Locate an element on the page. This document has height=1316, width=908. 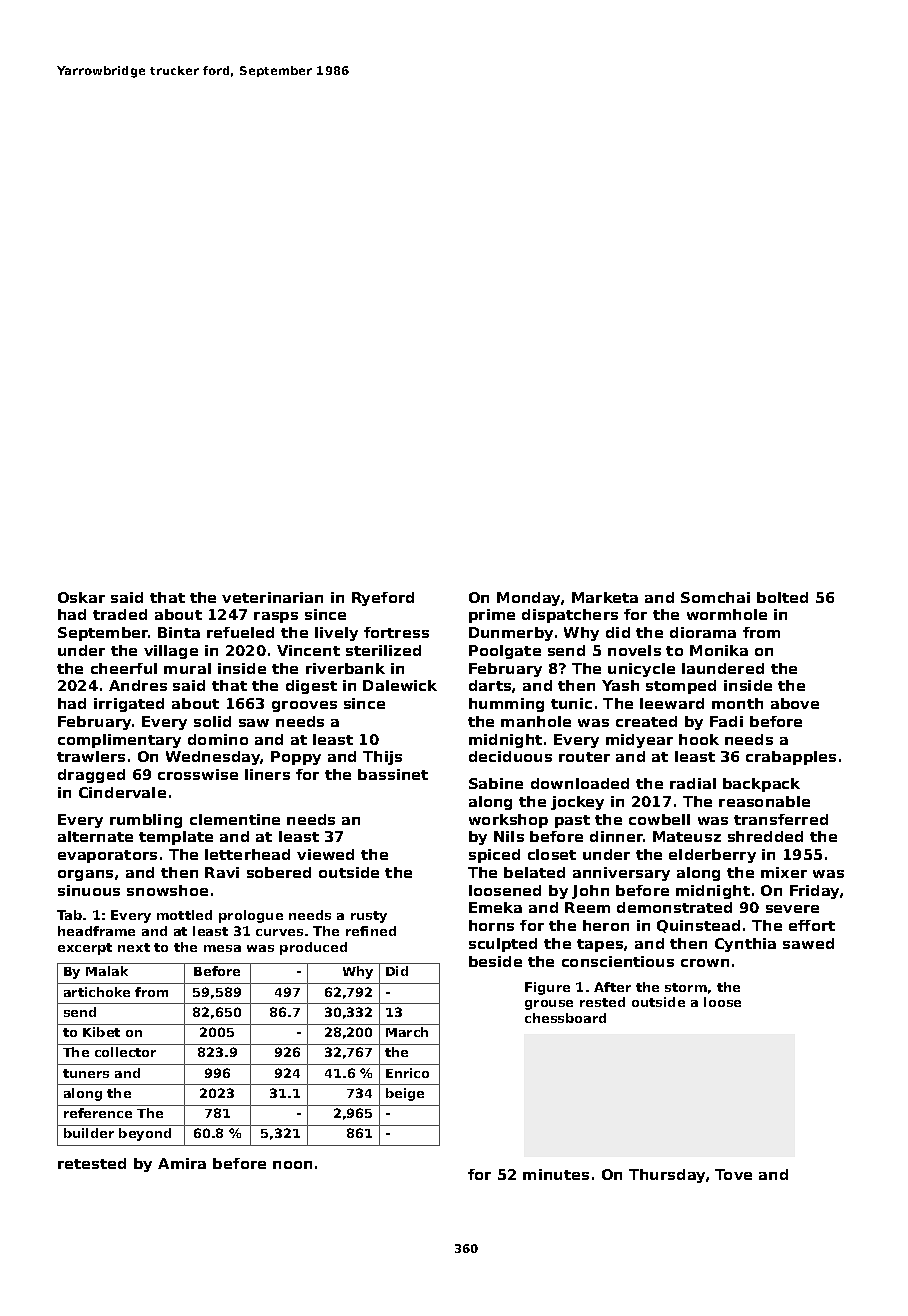
workshop is located at coordinates (508, 821).
